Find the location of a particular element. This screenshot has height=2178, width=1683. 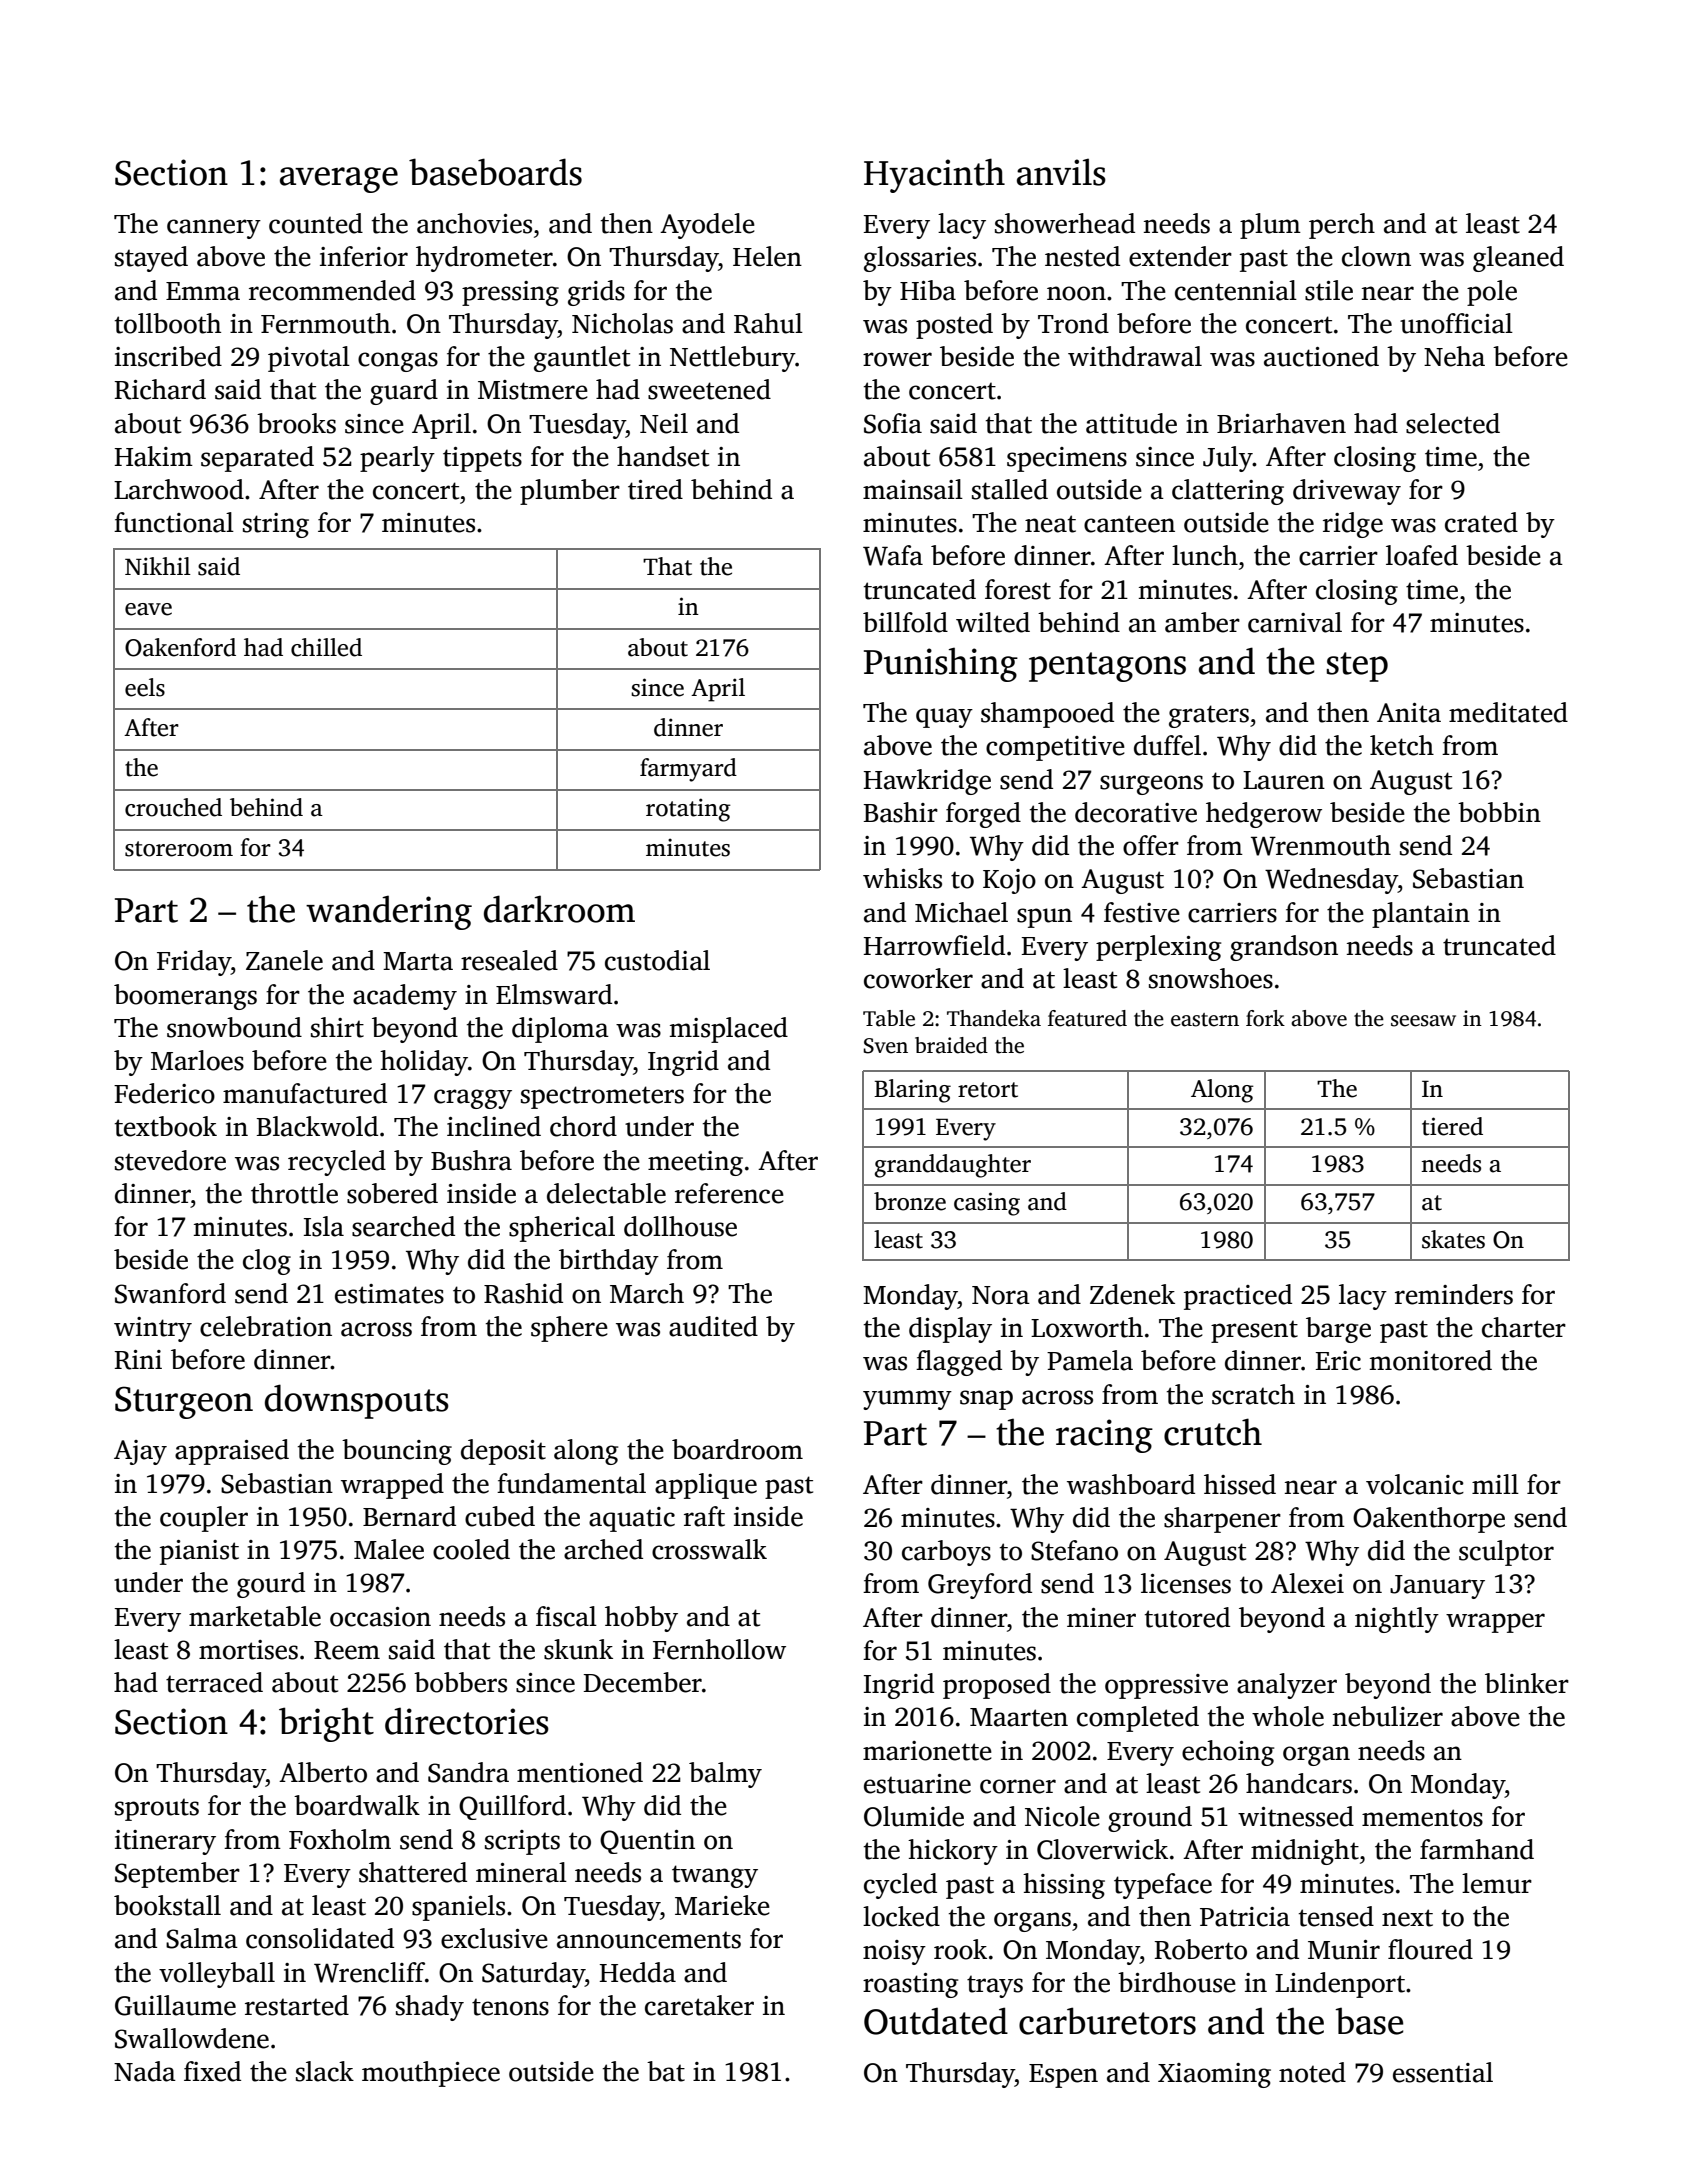

Hakim is located at coordinates (154, 456).
